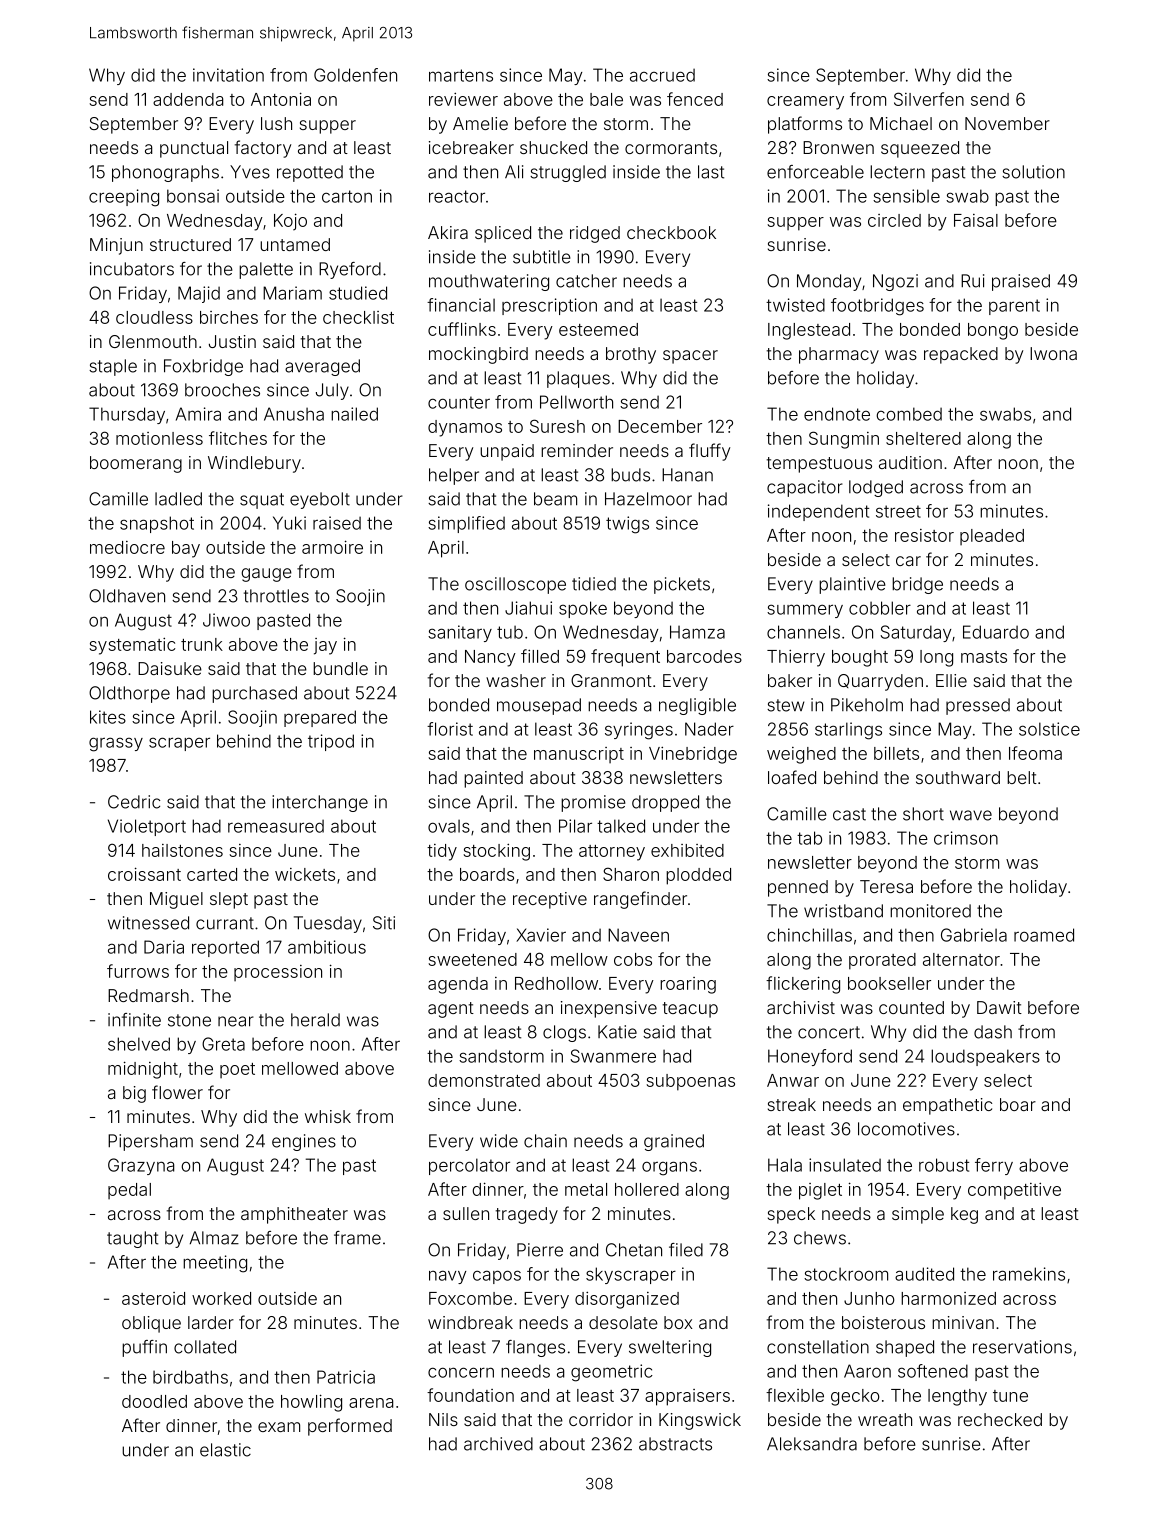  What do you see at coordinates (228, 75) in the screenshot?
I see `invitation` at bounding box center [228, 75].
